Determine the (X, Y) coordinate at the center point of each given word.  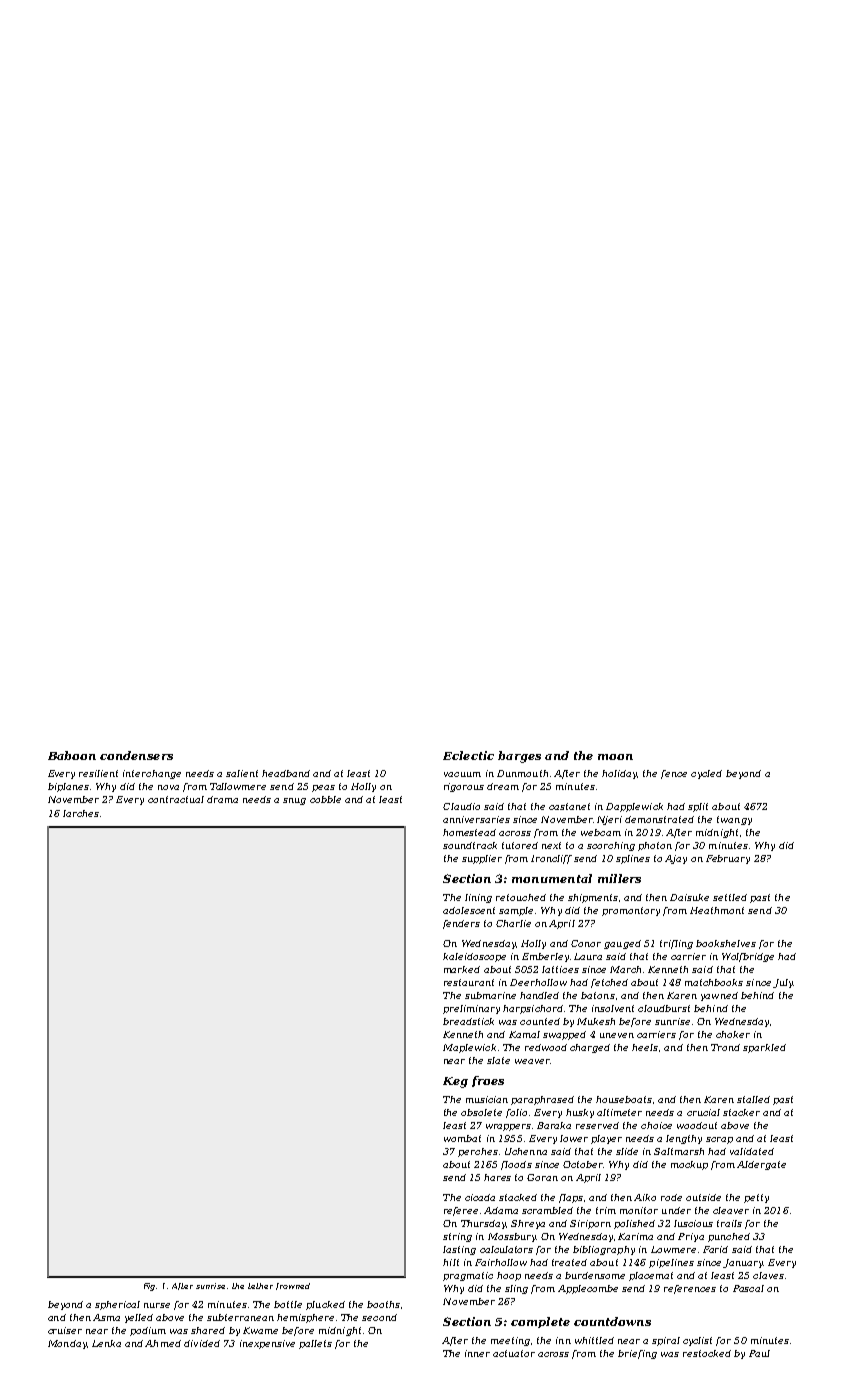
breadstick (468, 1021)
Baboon (72, 755)
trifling (676, 944)
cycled (706, 774)
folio (516, 1113)
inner (477, 1353)
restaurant (469, 982)
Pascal (748, 1288)
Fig (150, 1287)
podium (148, 1331)
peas (323, 788)
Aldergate (761, 1165)
